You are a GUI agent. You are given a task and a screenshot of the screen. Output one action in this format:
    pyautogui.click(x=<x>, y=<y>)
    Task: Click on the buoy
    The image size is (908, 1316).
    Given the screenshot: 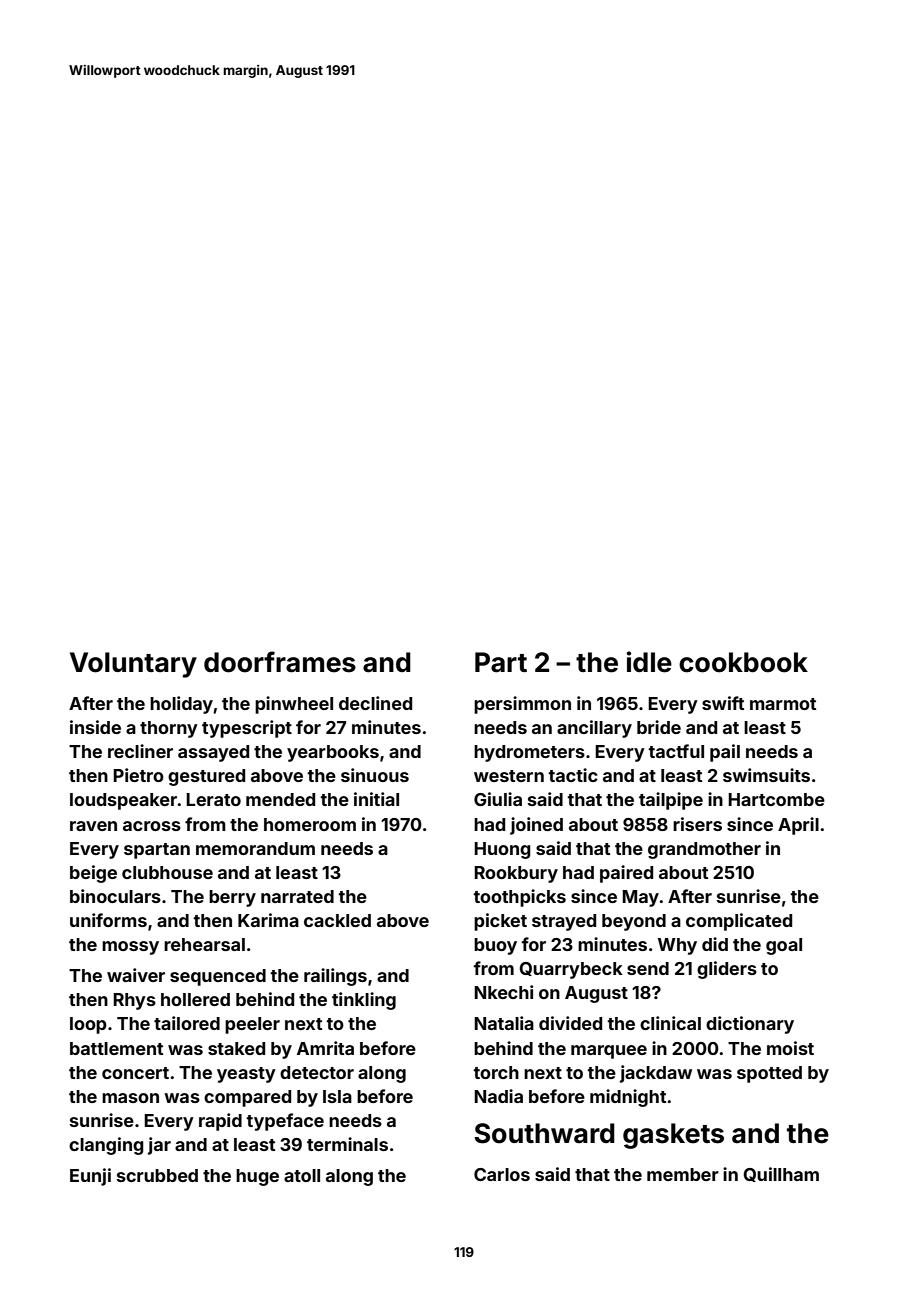 What is the action you would take?
    pyautogui.click(x=495, y=946)
